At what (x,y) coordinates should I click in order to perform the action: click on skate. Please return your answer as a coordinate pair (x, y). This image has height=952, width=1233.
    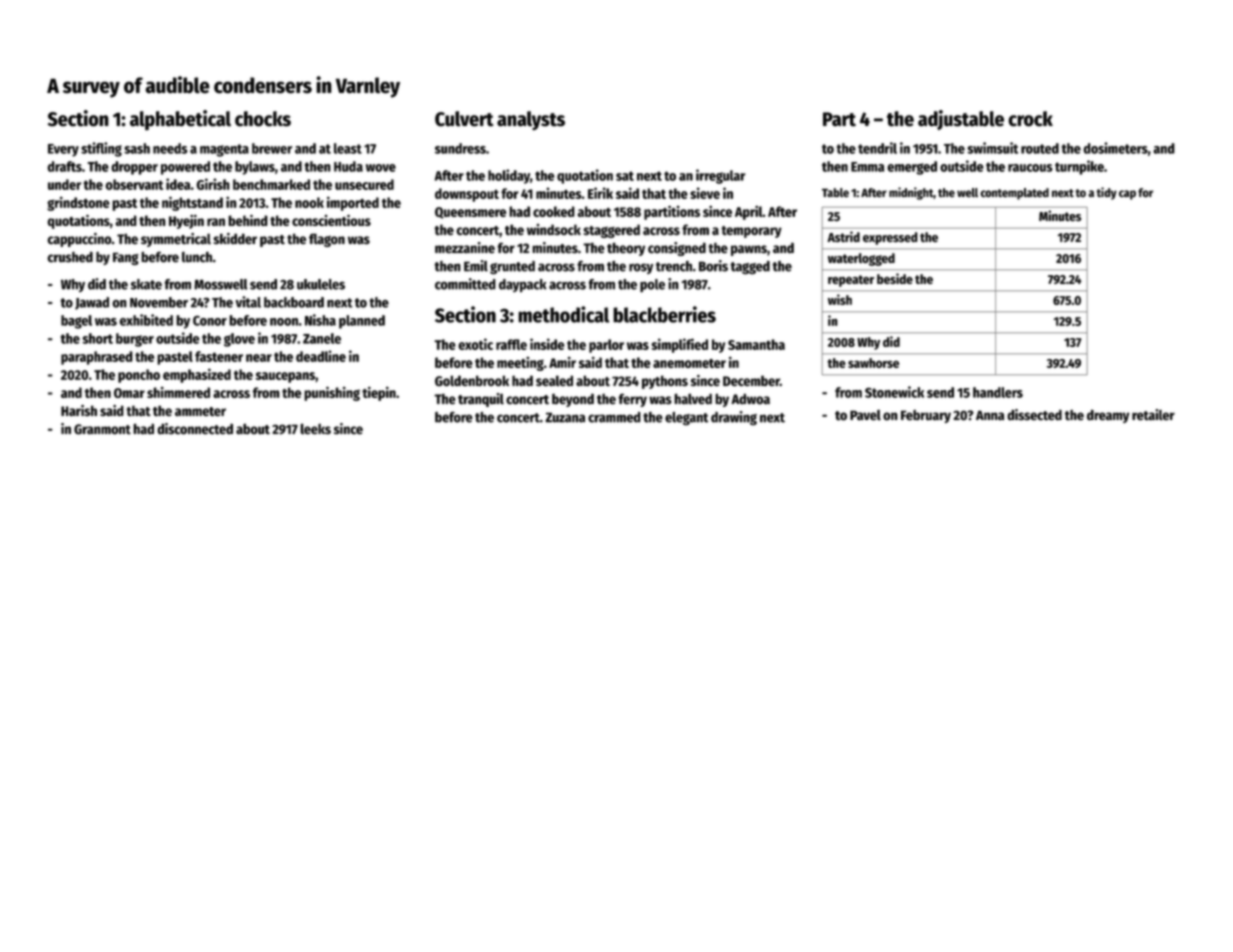
    Looking at the image, I should click on (146, 284).
